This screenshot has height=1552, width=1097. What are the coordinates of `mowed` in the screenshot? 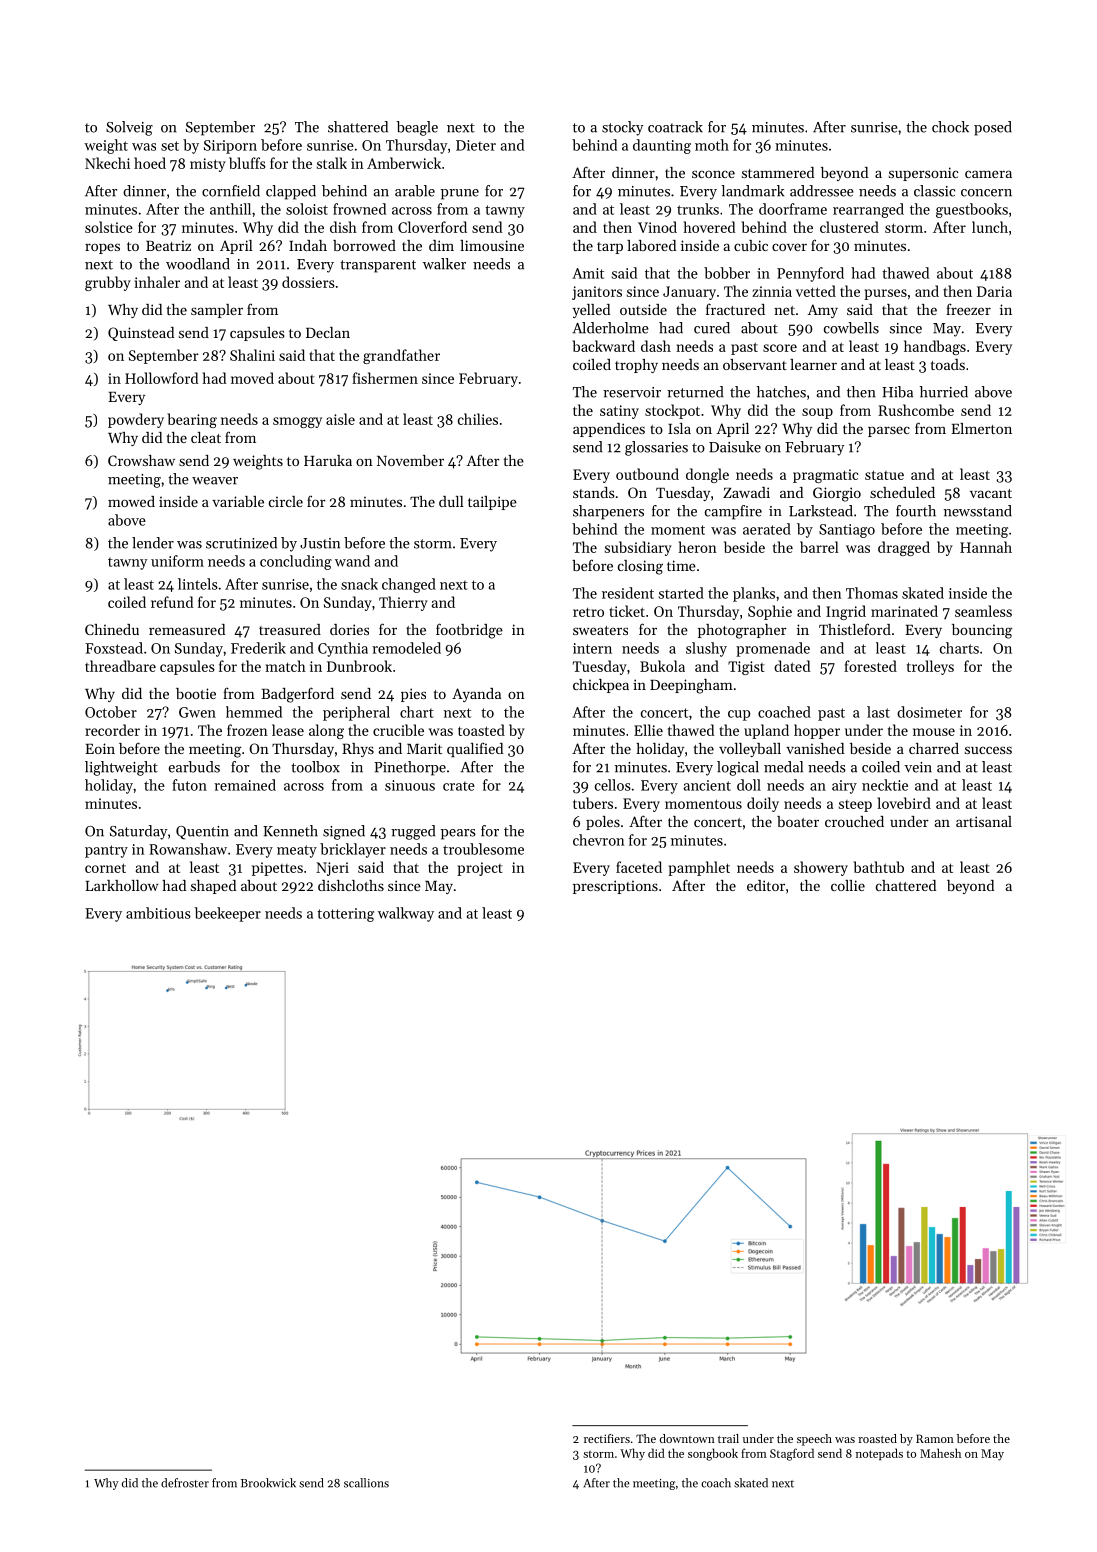 It's located at (131, 501).
